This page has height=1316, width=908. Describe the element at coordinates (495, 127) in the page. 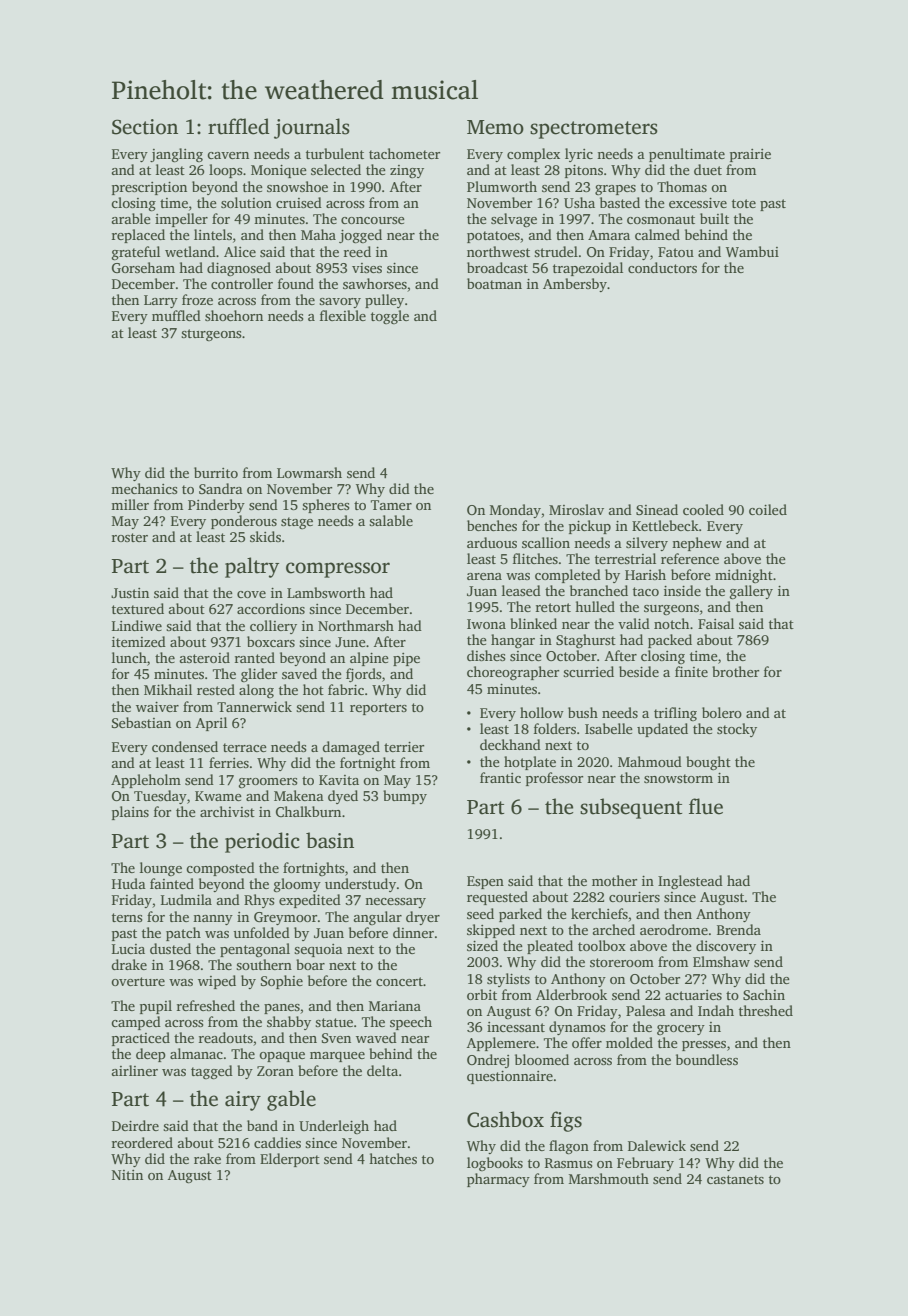

I see `Memo` at that location.
